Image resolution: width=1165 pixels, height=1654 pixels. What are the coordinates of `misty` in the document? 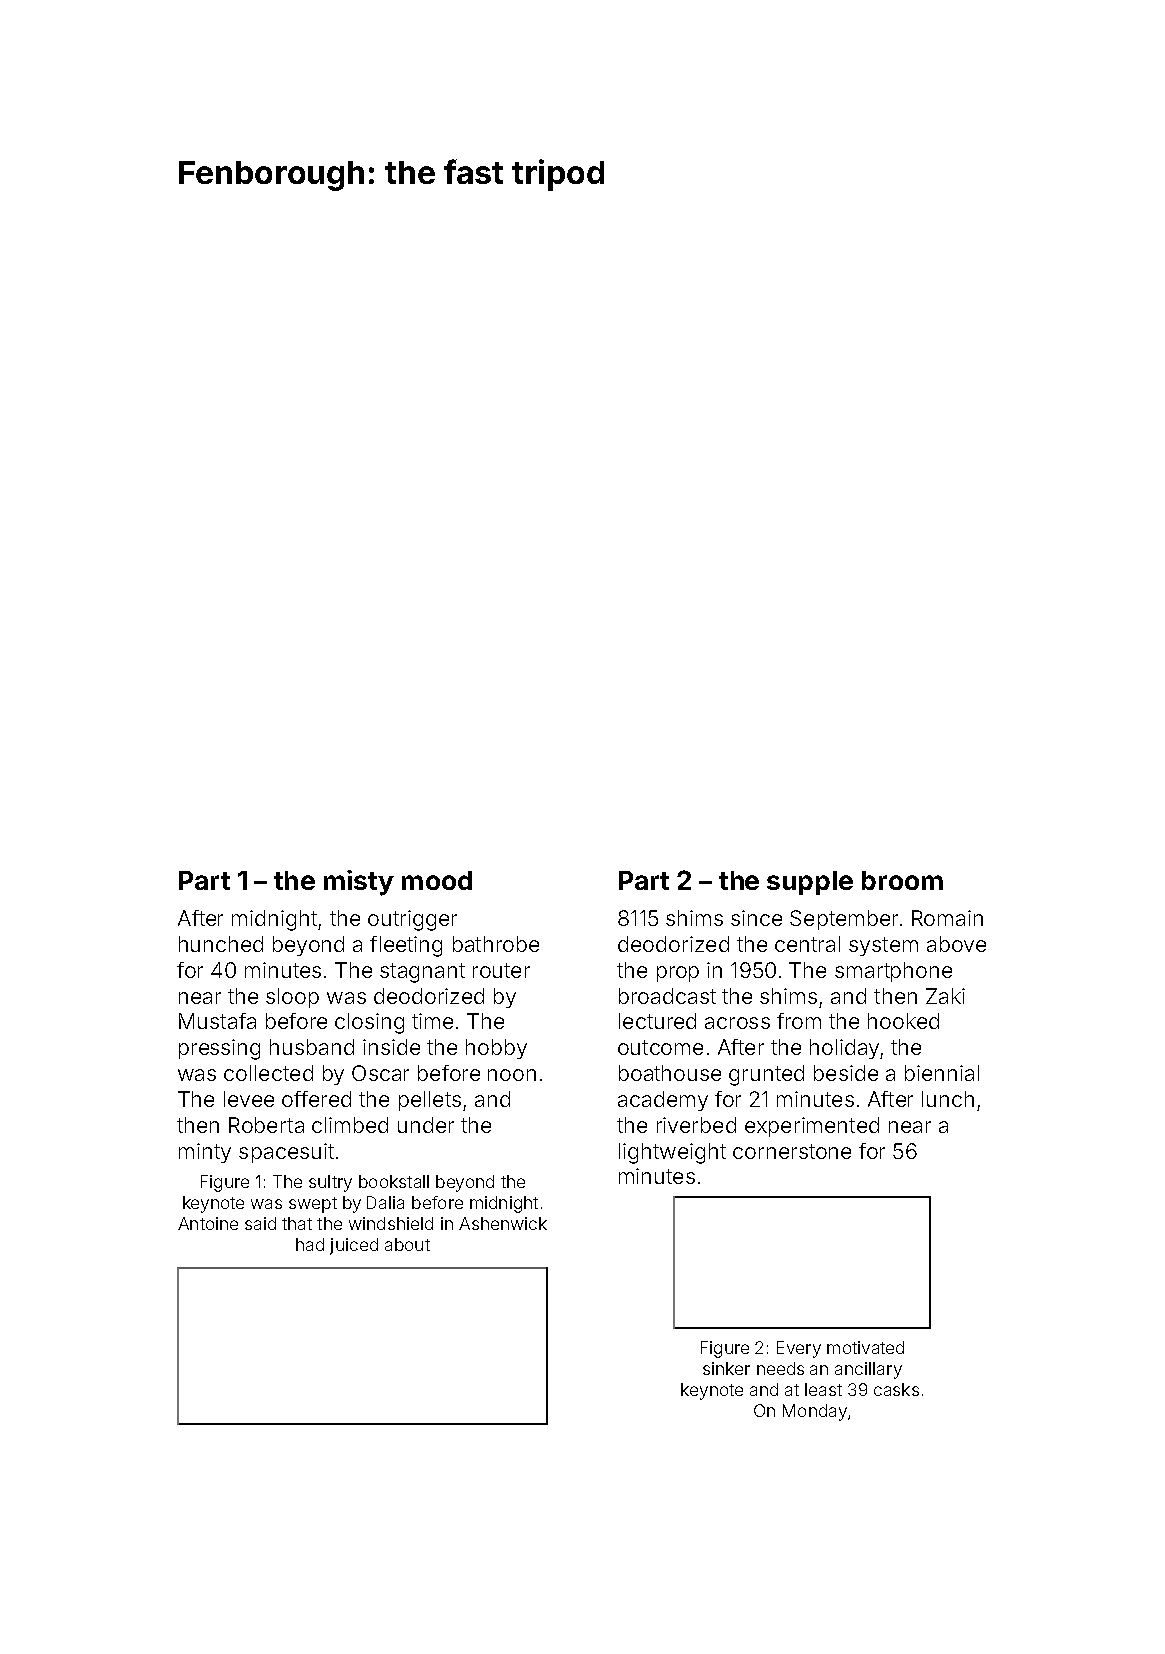 It's located at (359, 883).
